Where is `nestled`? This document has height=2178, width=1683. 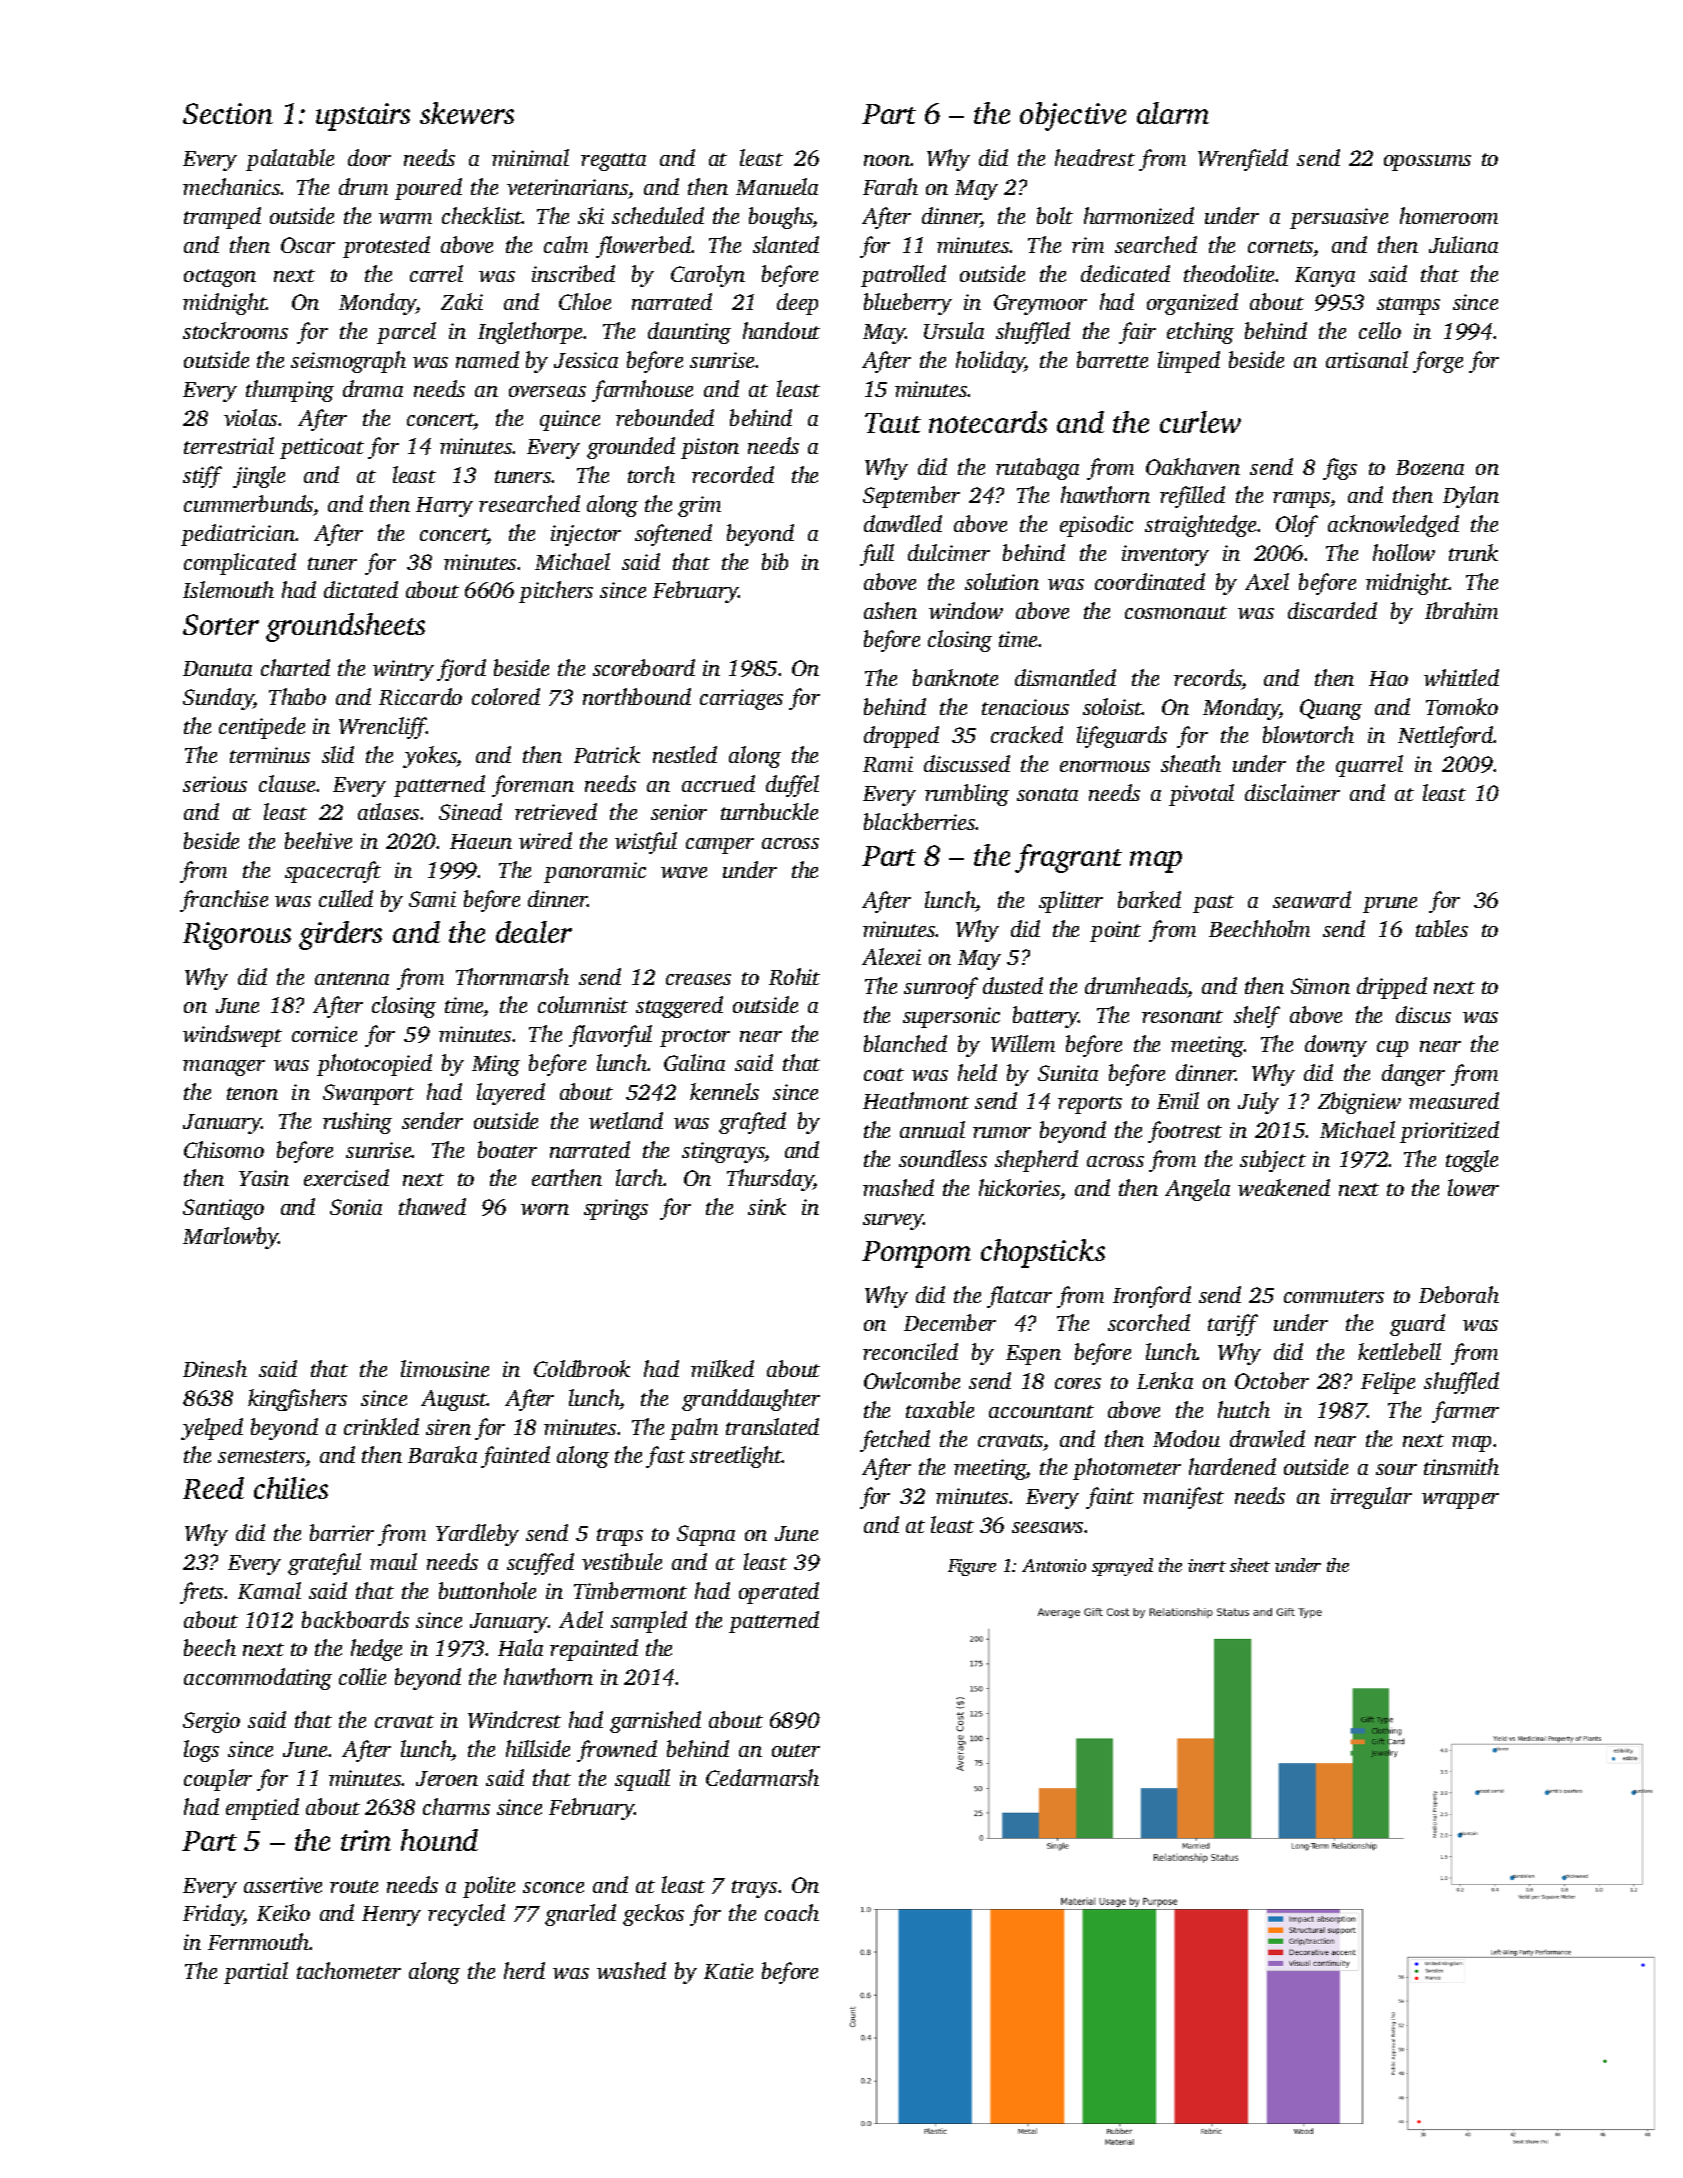 nestled is located at coordinates (685, 754).
